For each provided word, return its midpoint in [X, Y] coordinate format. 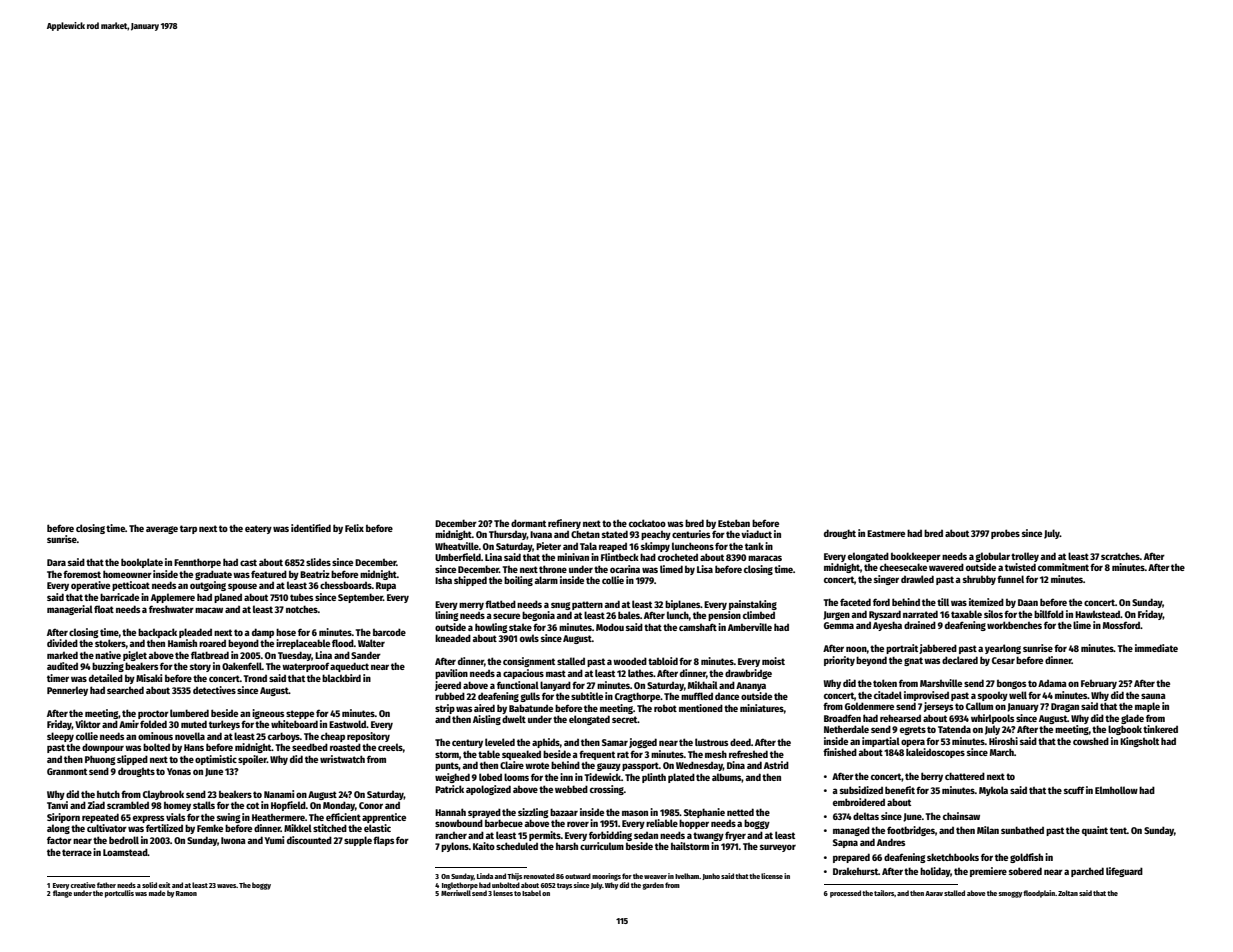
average [162, 530]
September [360, 598]
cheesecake [903, 567]
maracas [765, 558]
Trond [255, 678]
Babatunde [531, 708]
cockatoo [647, 523]
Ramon [186, 893]
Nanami [279, 794]
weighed [452, 778]
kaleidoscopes [935, 753]
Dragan [1065, 707]
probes [1005, 534]
